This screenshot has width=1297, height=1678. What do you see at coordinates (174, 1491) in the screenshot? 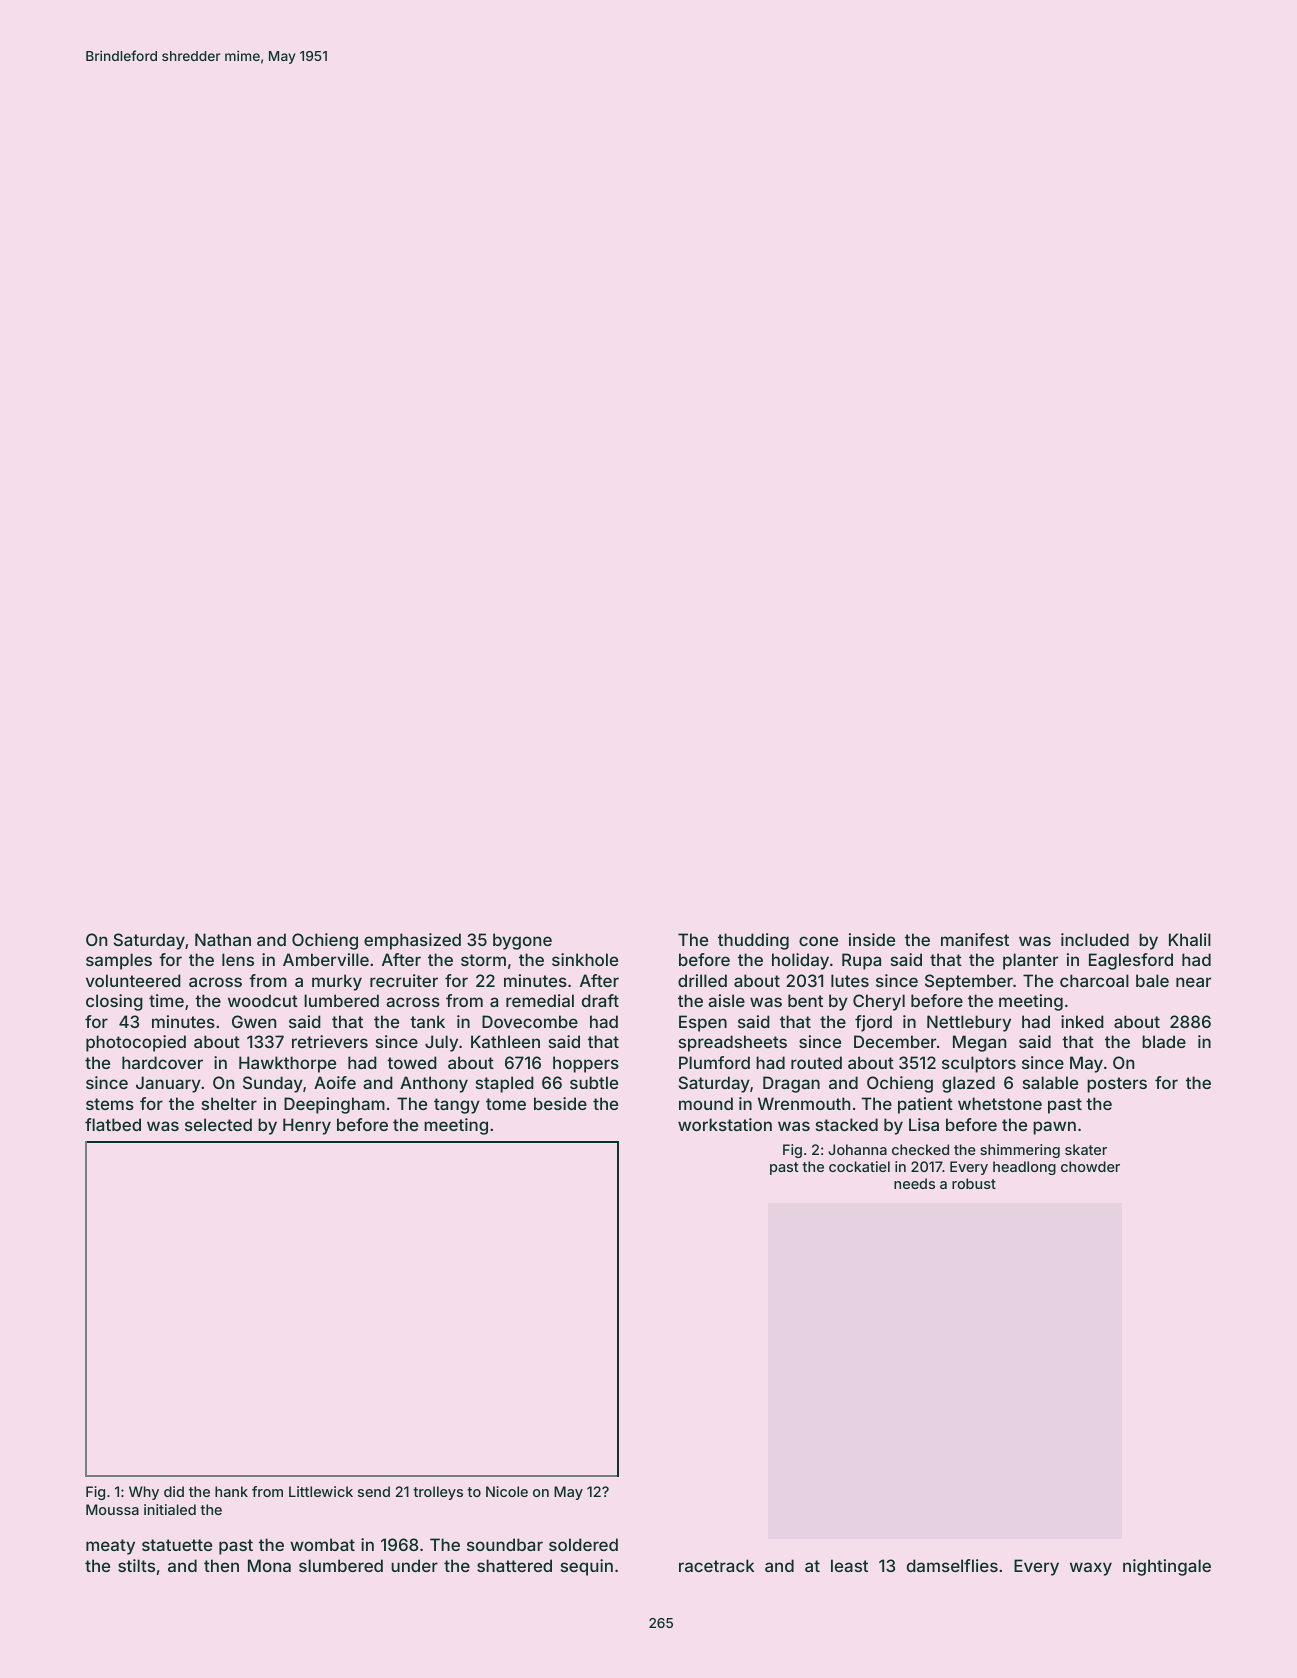
I see `did` at bounding box center [174, 1491].
